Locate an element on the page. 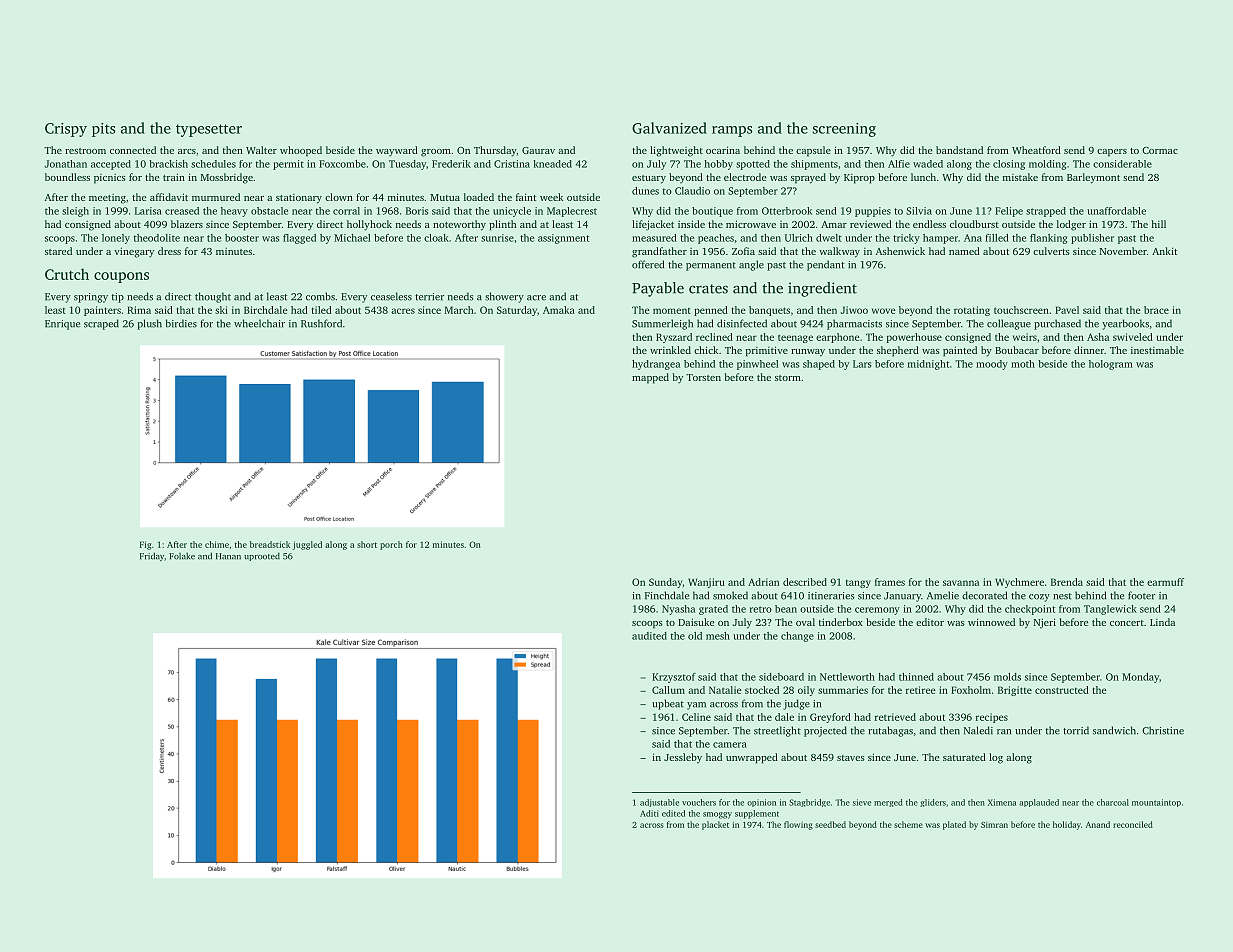 The image size is (1233, 952). unaffordable is located at coordinates (1116, 211).
